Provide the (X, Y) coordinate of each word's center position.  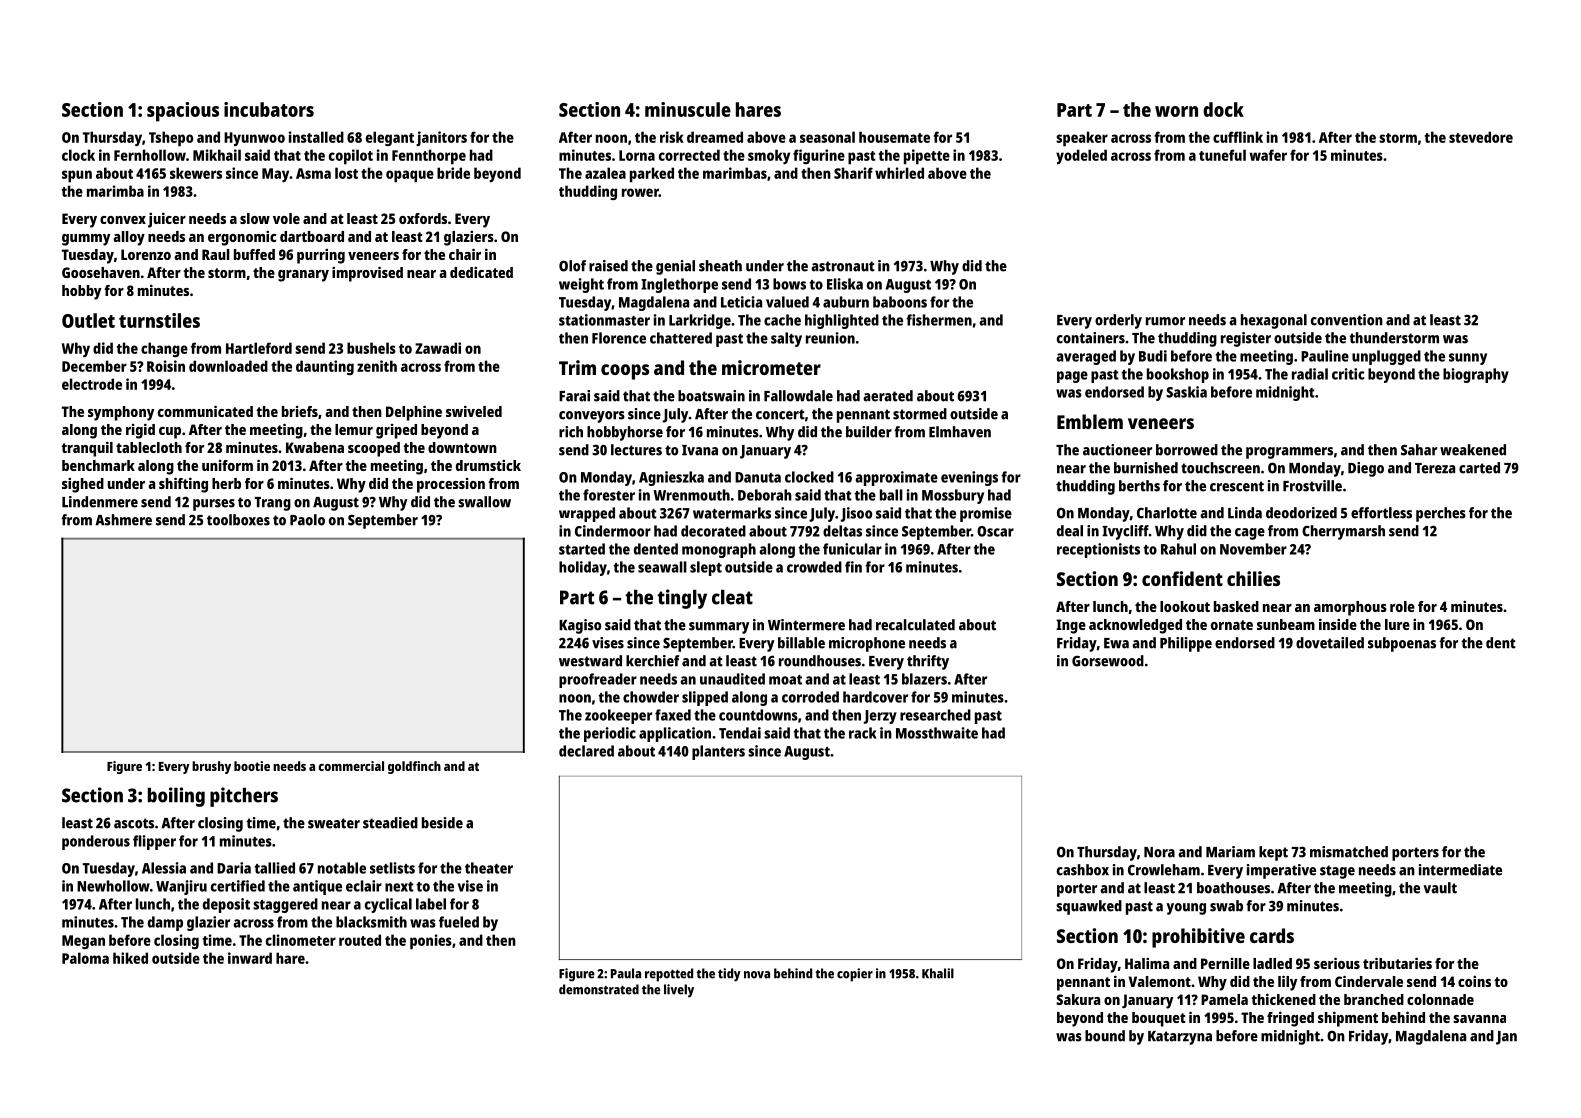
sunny (1468, 359)
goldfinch (414, 767)
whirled (899, 173)
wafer (1268, 155)
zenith (377, 366)
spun (77, 176)
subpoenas (1402, 644)
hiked (130, 958)
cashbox (1083, 870)
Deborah (765, 495)
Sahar (1419, 450)
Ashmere (123, 520)
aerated (888, 396)
